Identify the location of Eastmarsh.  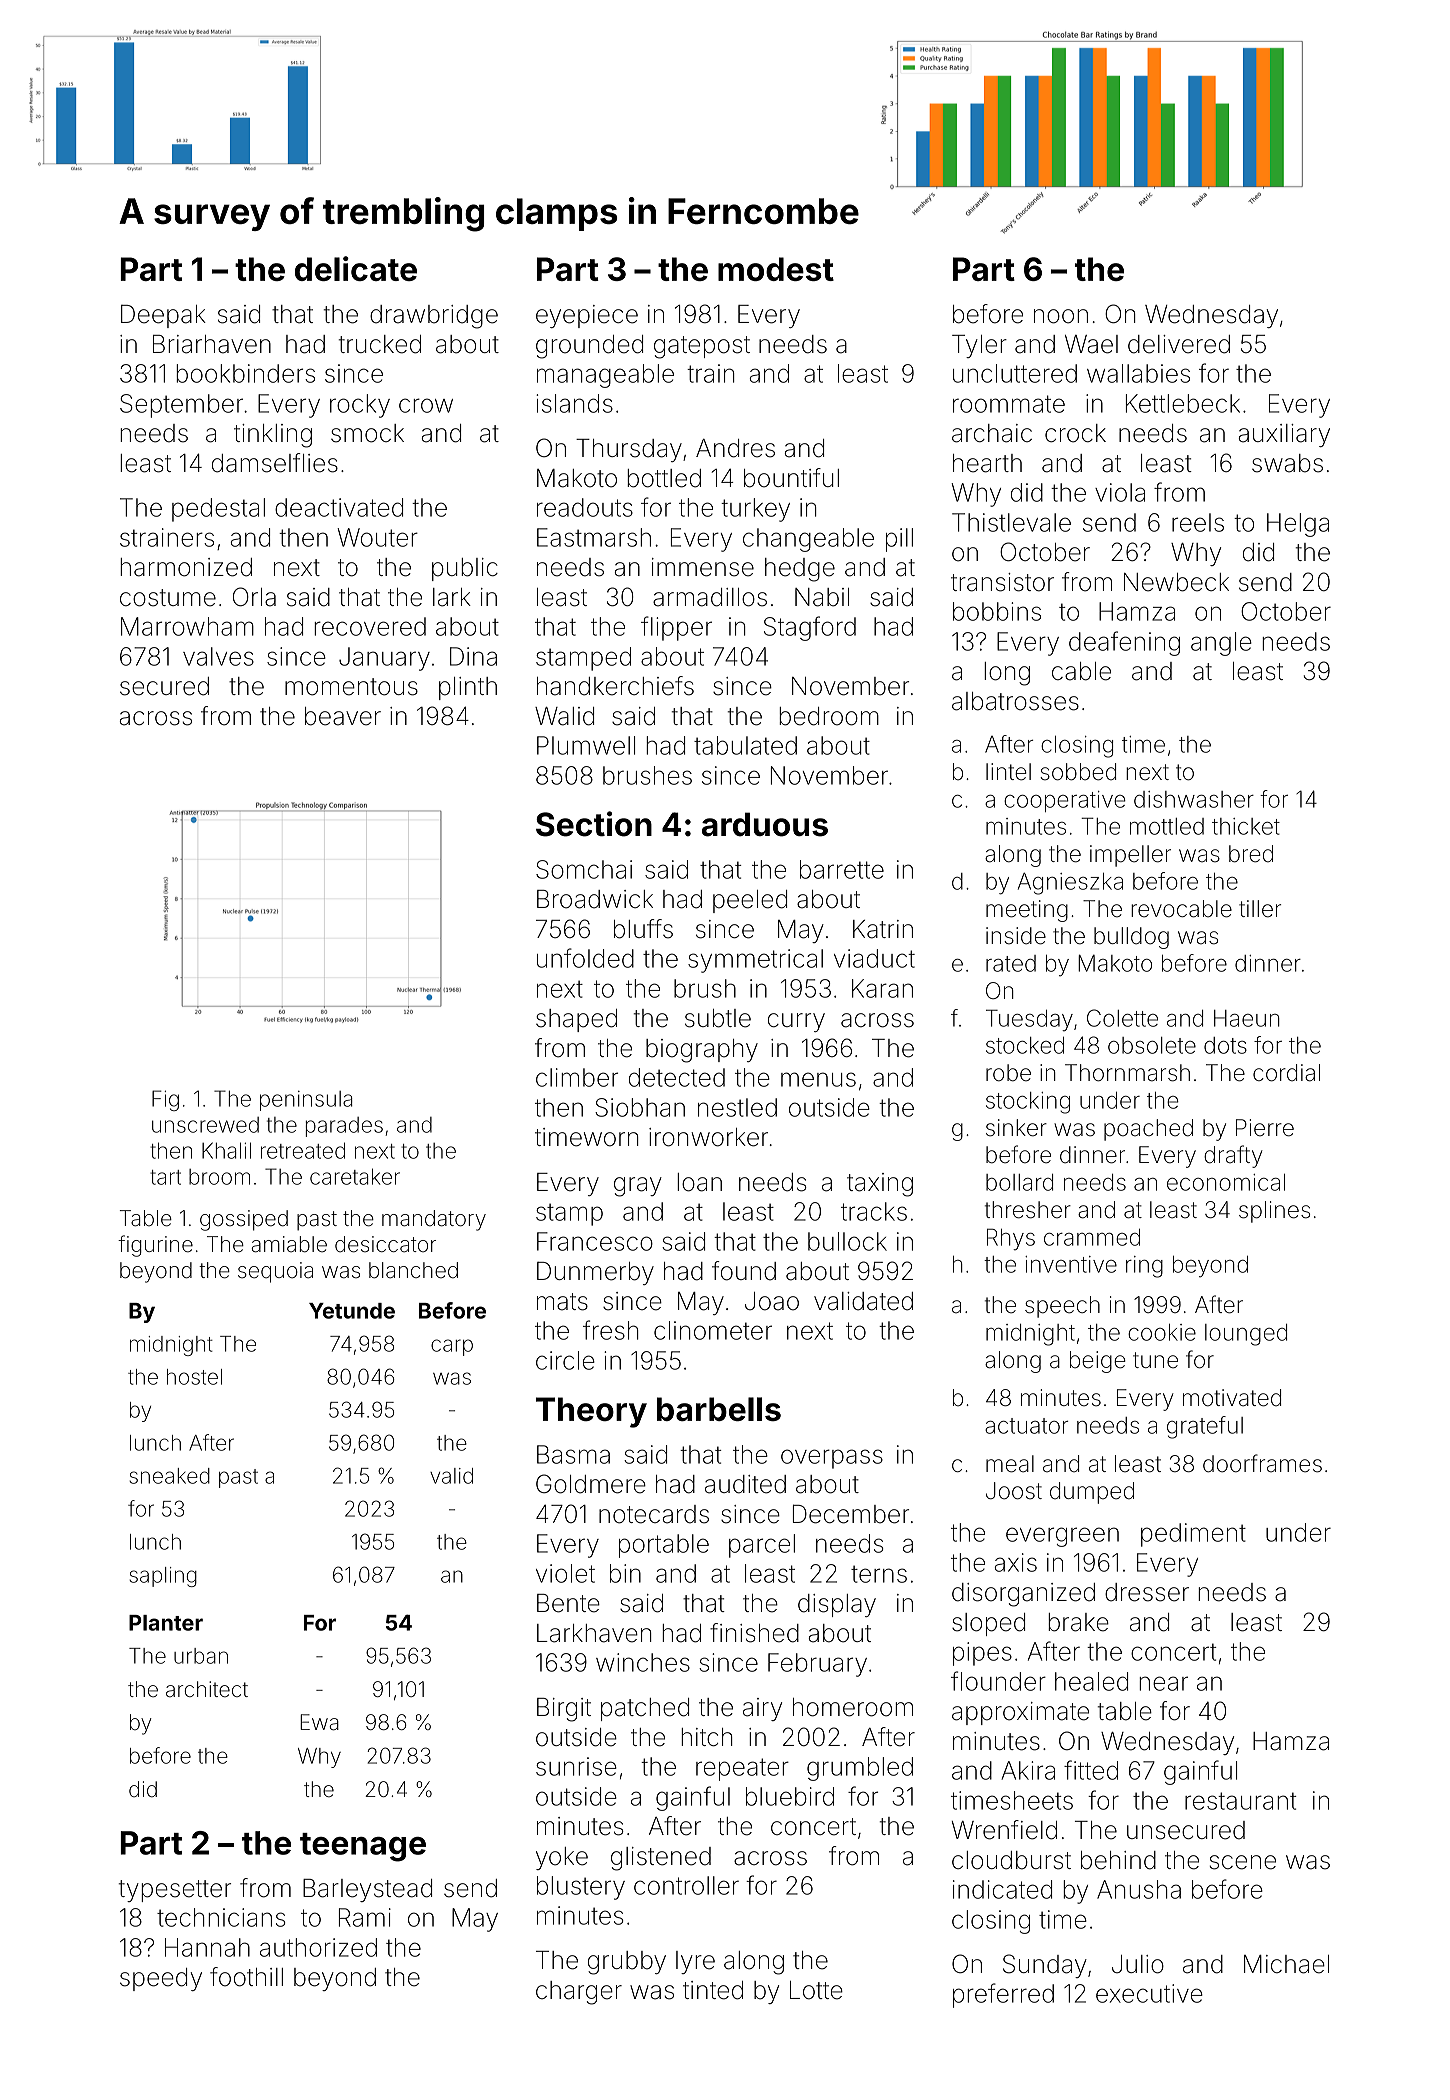
(594, 537).
